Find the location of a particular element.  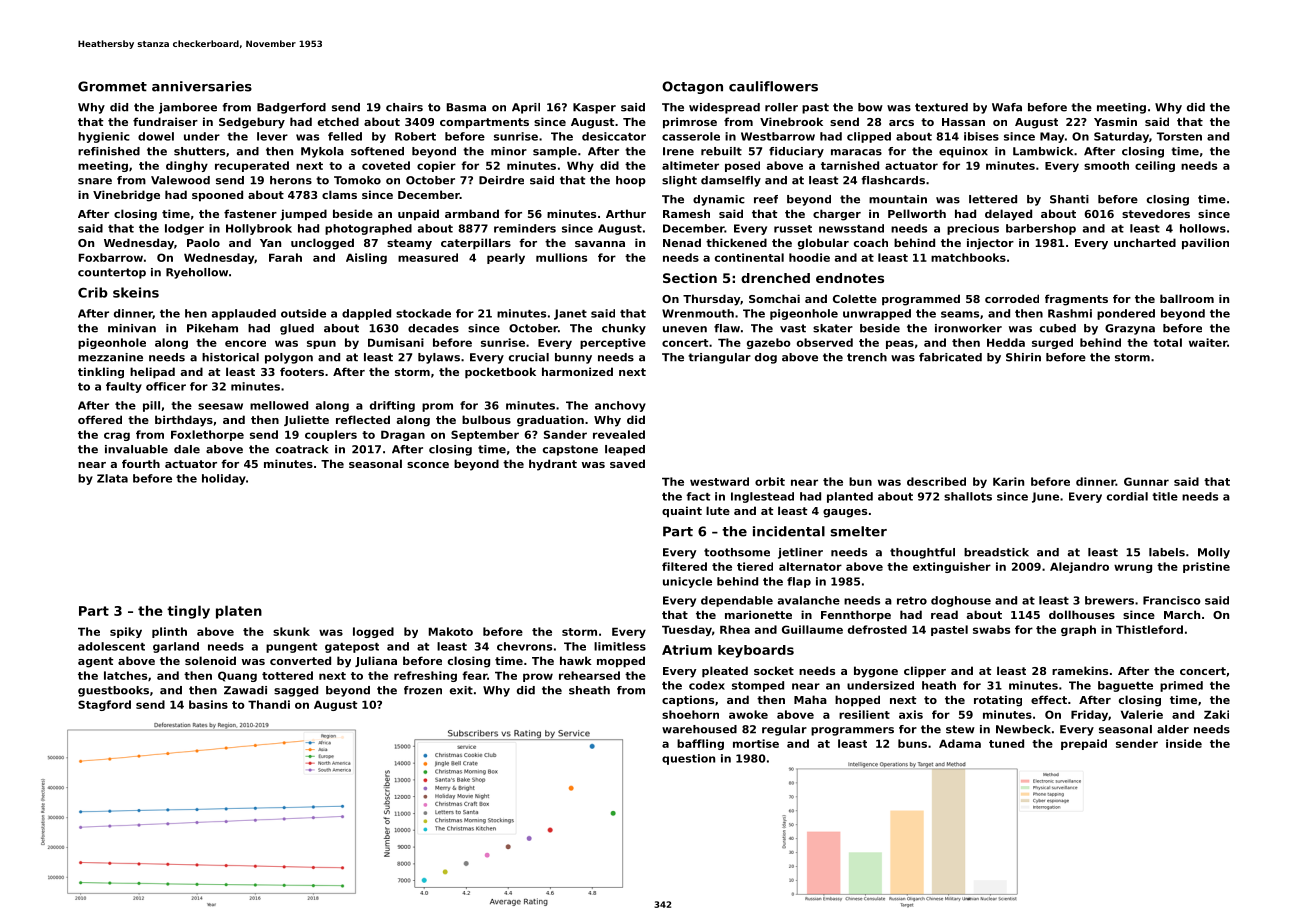

tuned is located at coordinates (1006, 743).
